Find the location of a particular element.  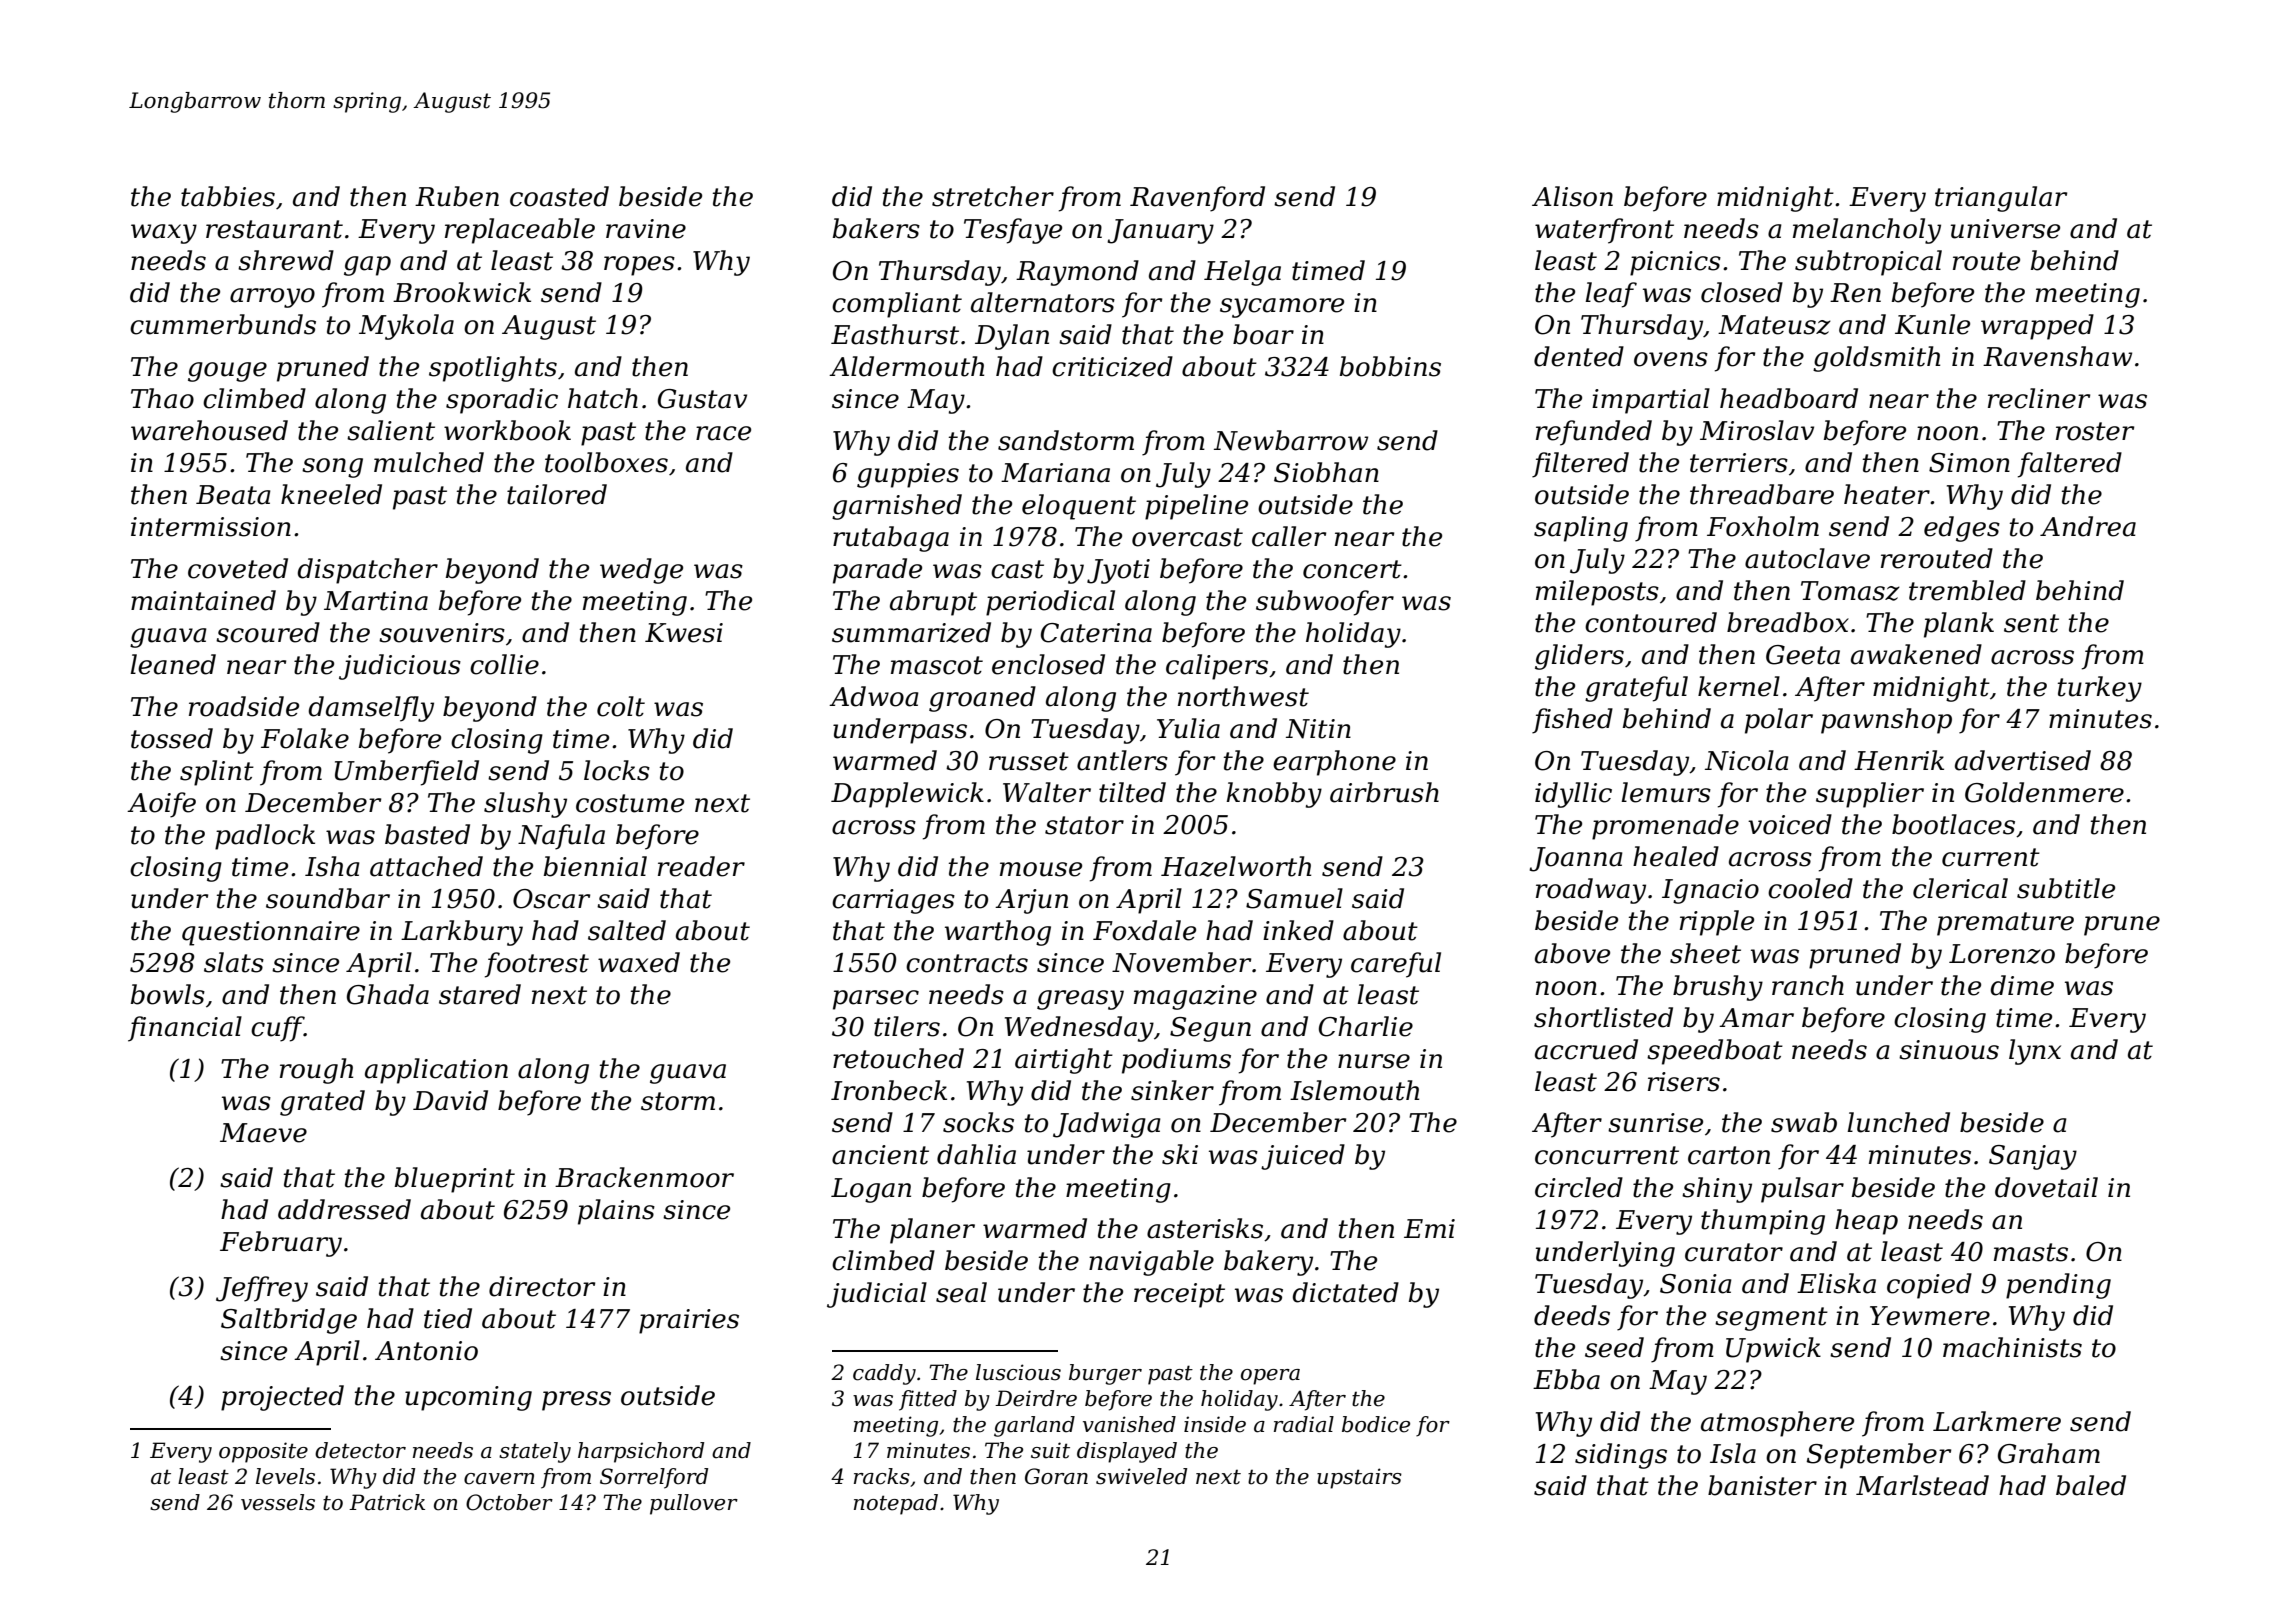

rutabaga is located at coordinates (891, 539).
